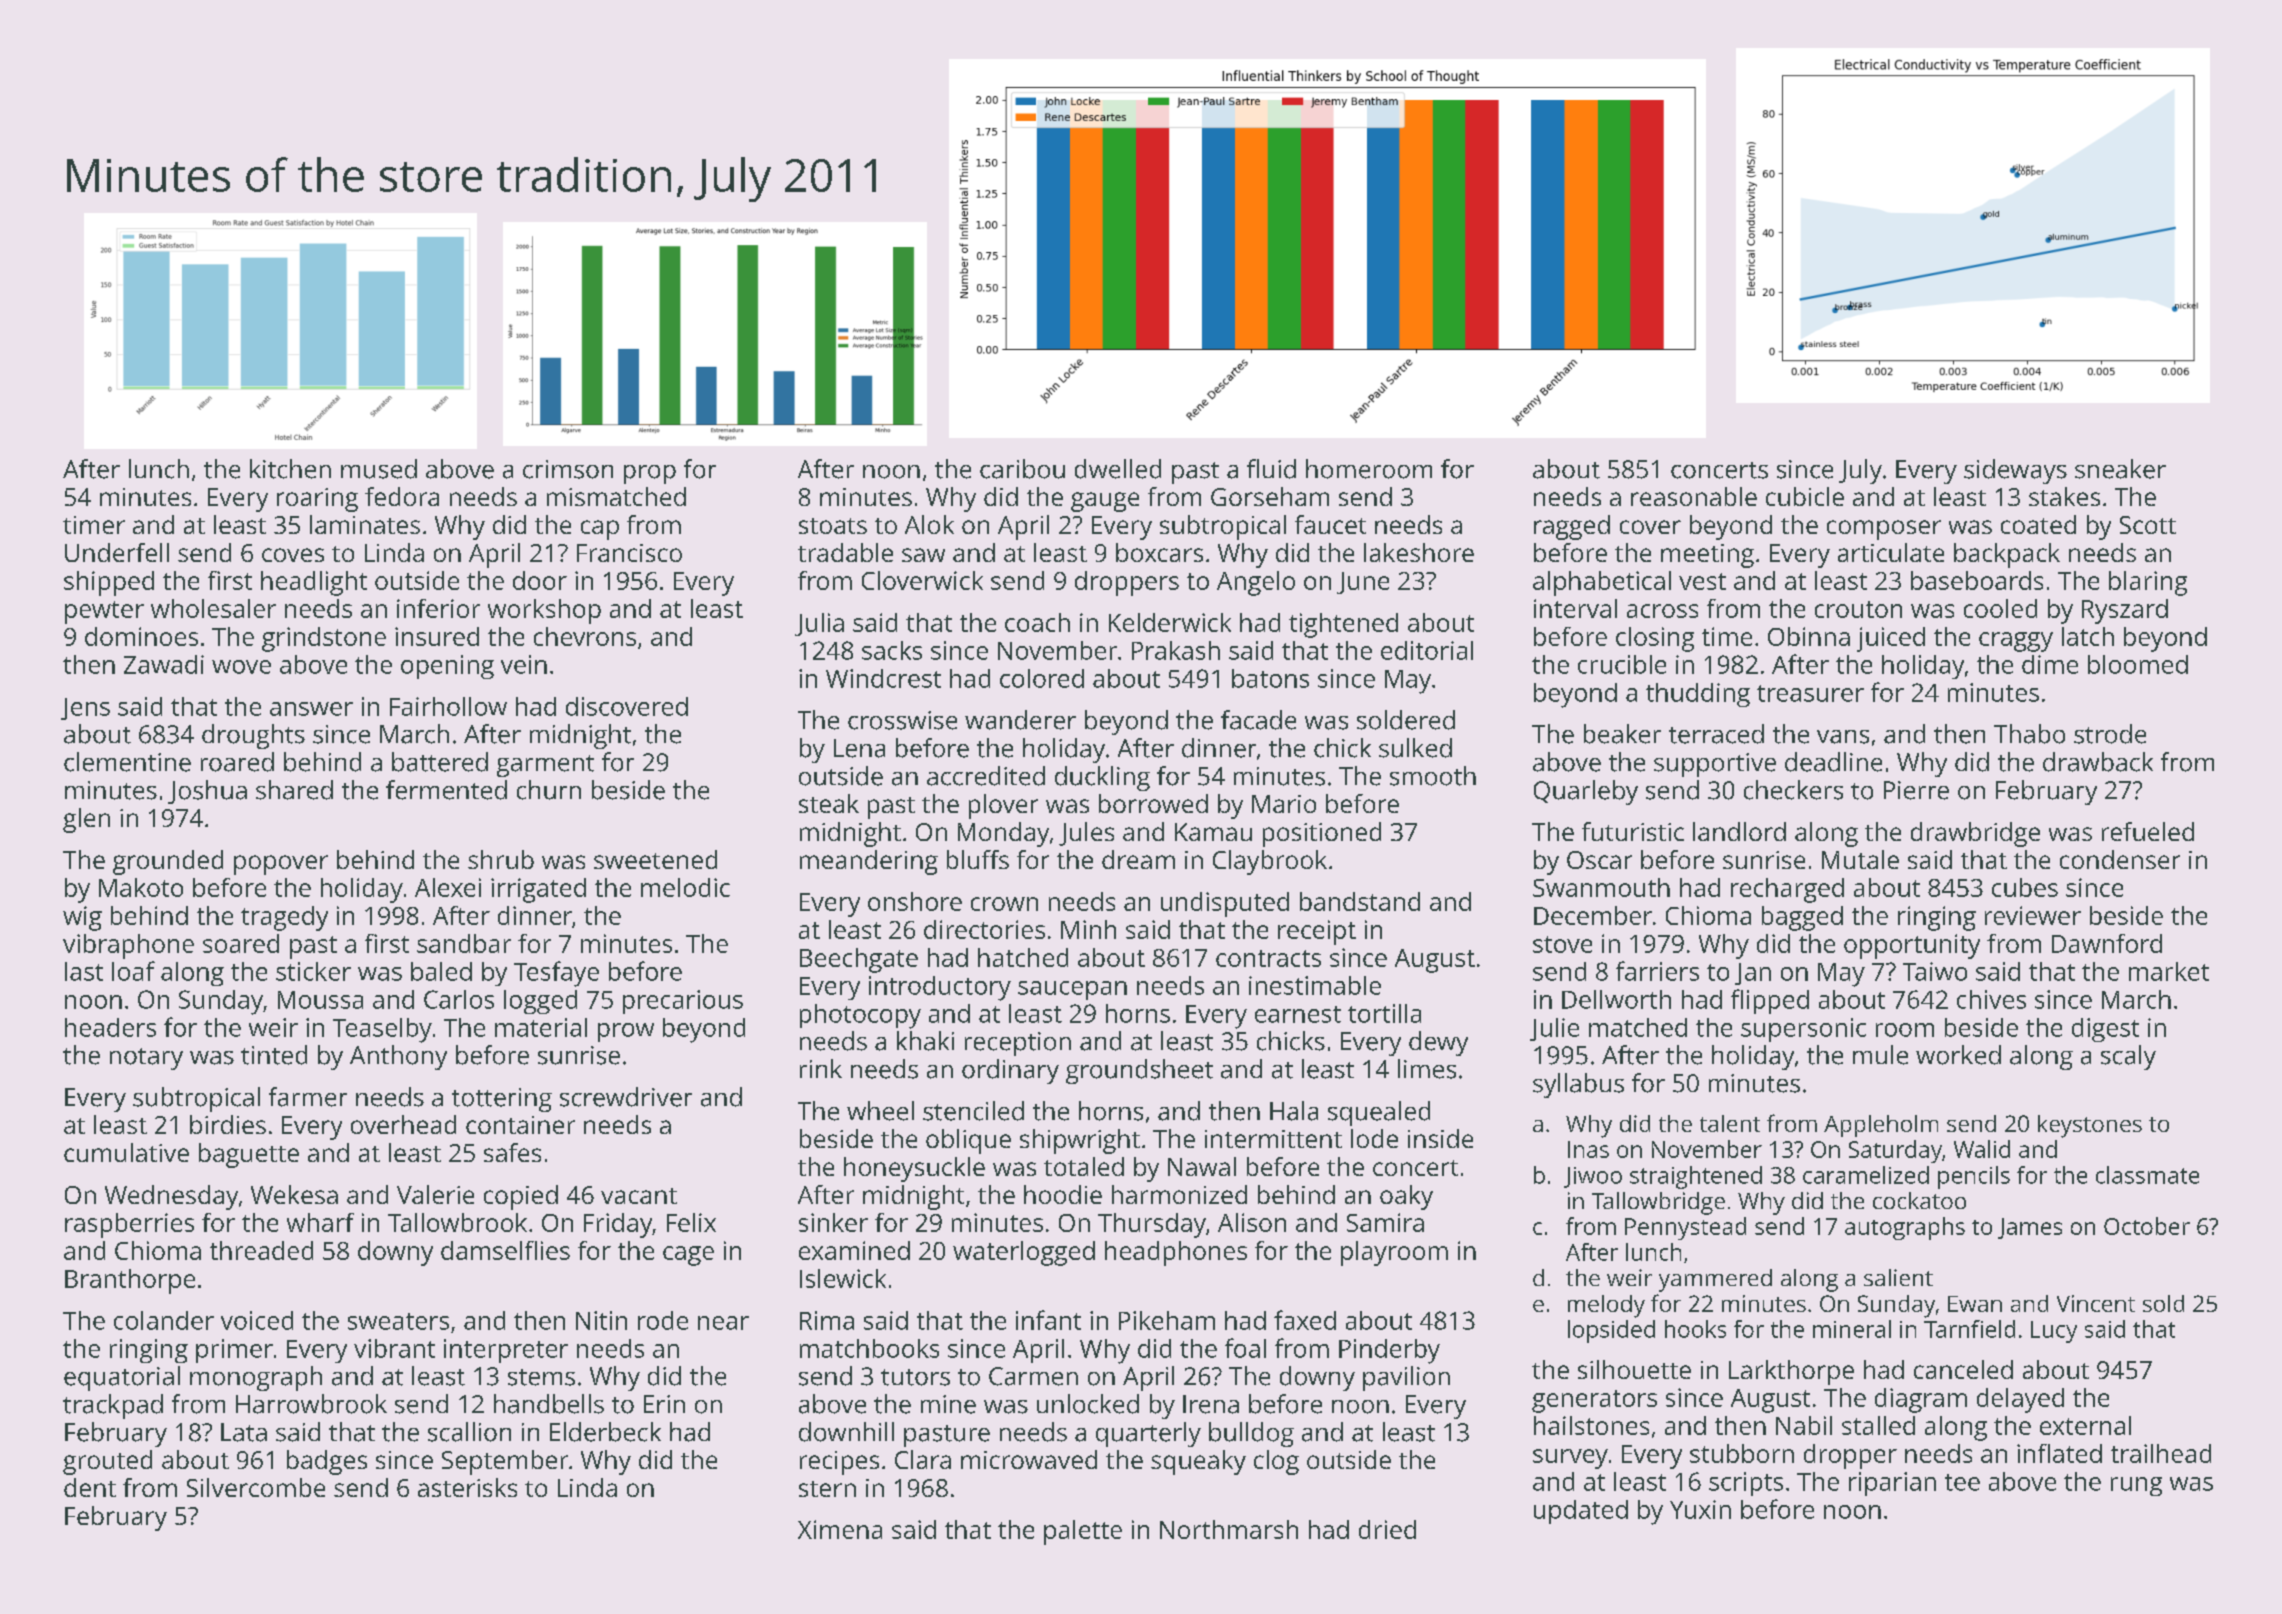  Describe the element at coordinates (1715, 1280) in the screenshot. I see `yammered` at that location.
